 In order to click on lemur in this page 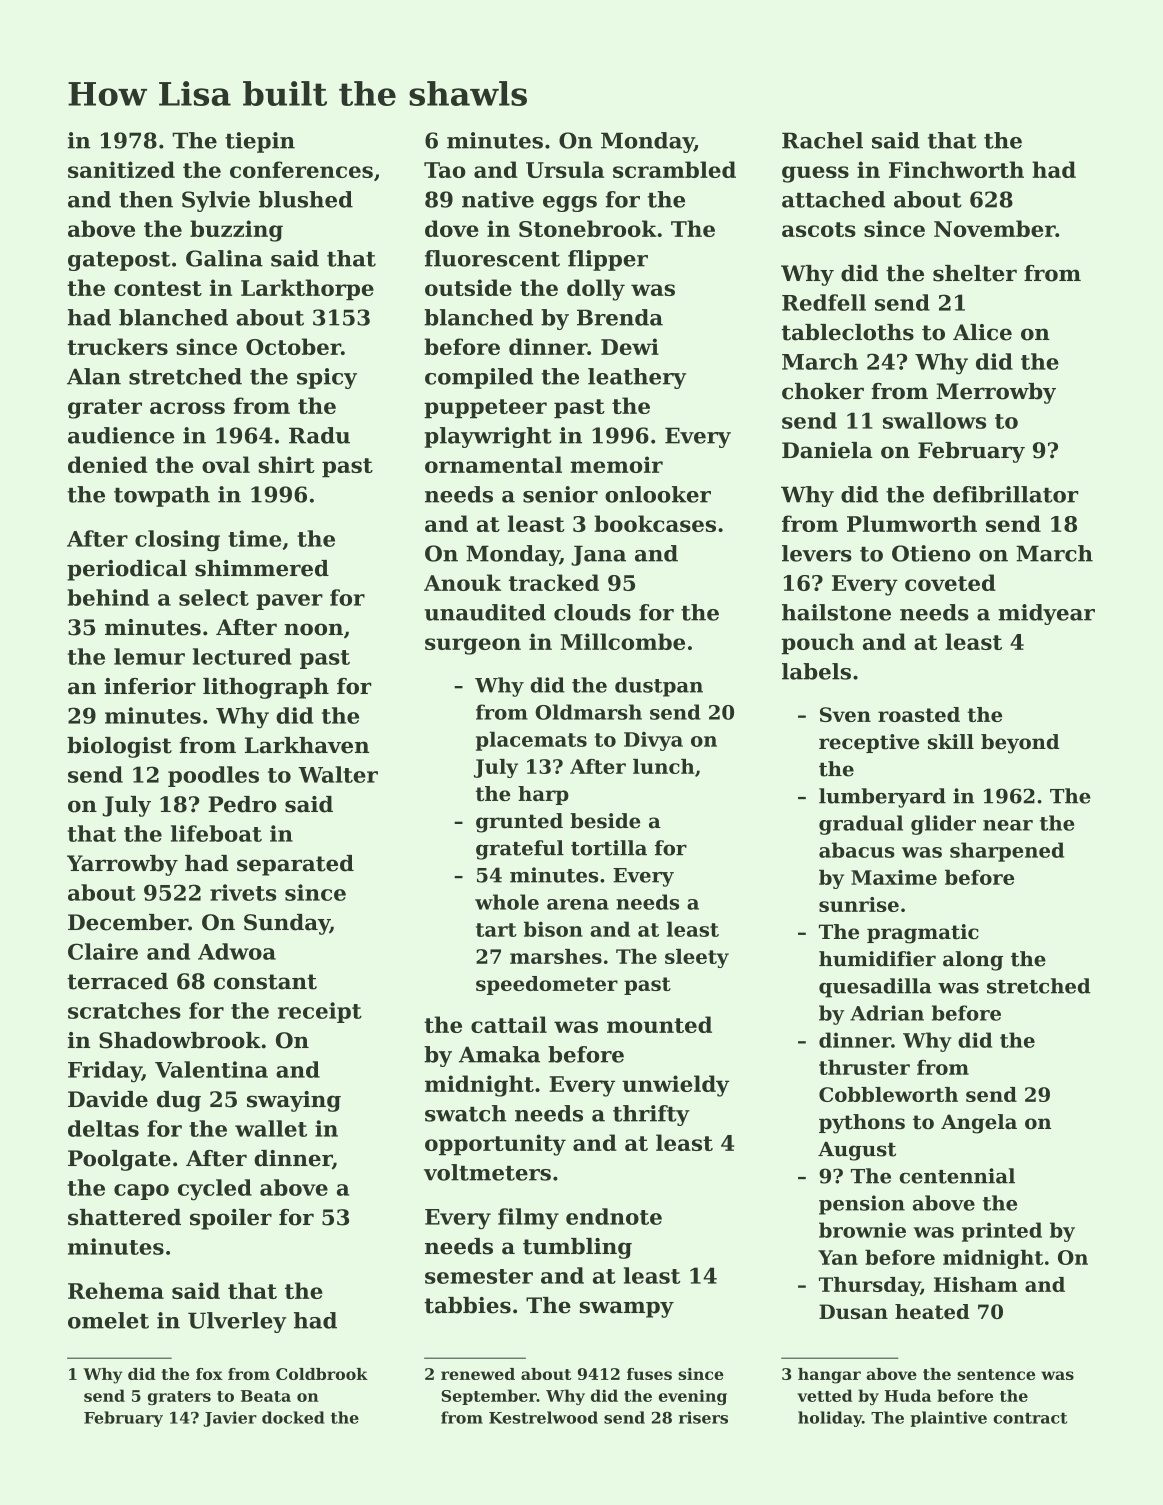, I will do `click(149, 656)`.
